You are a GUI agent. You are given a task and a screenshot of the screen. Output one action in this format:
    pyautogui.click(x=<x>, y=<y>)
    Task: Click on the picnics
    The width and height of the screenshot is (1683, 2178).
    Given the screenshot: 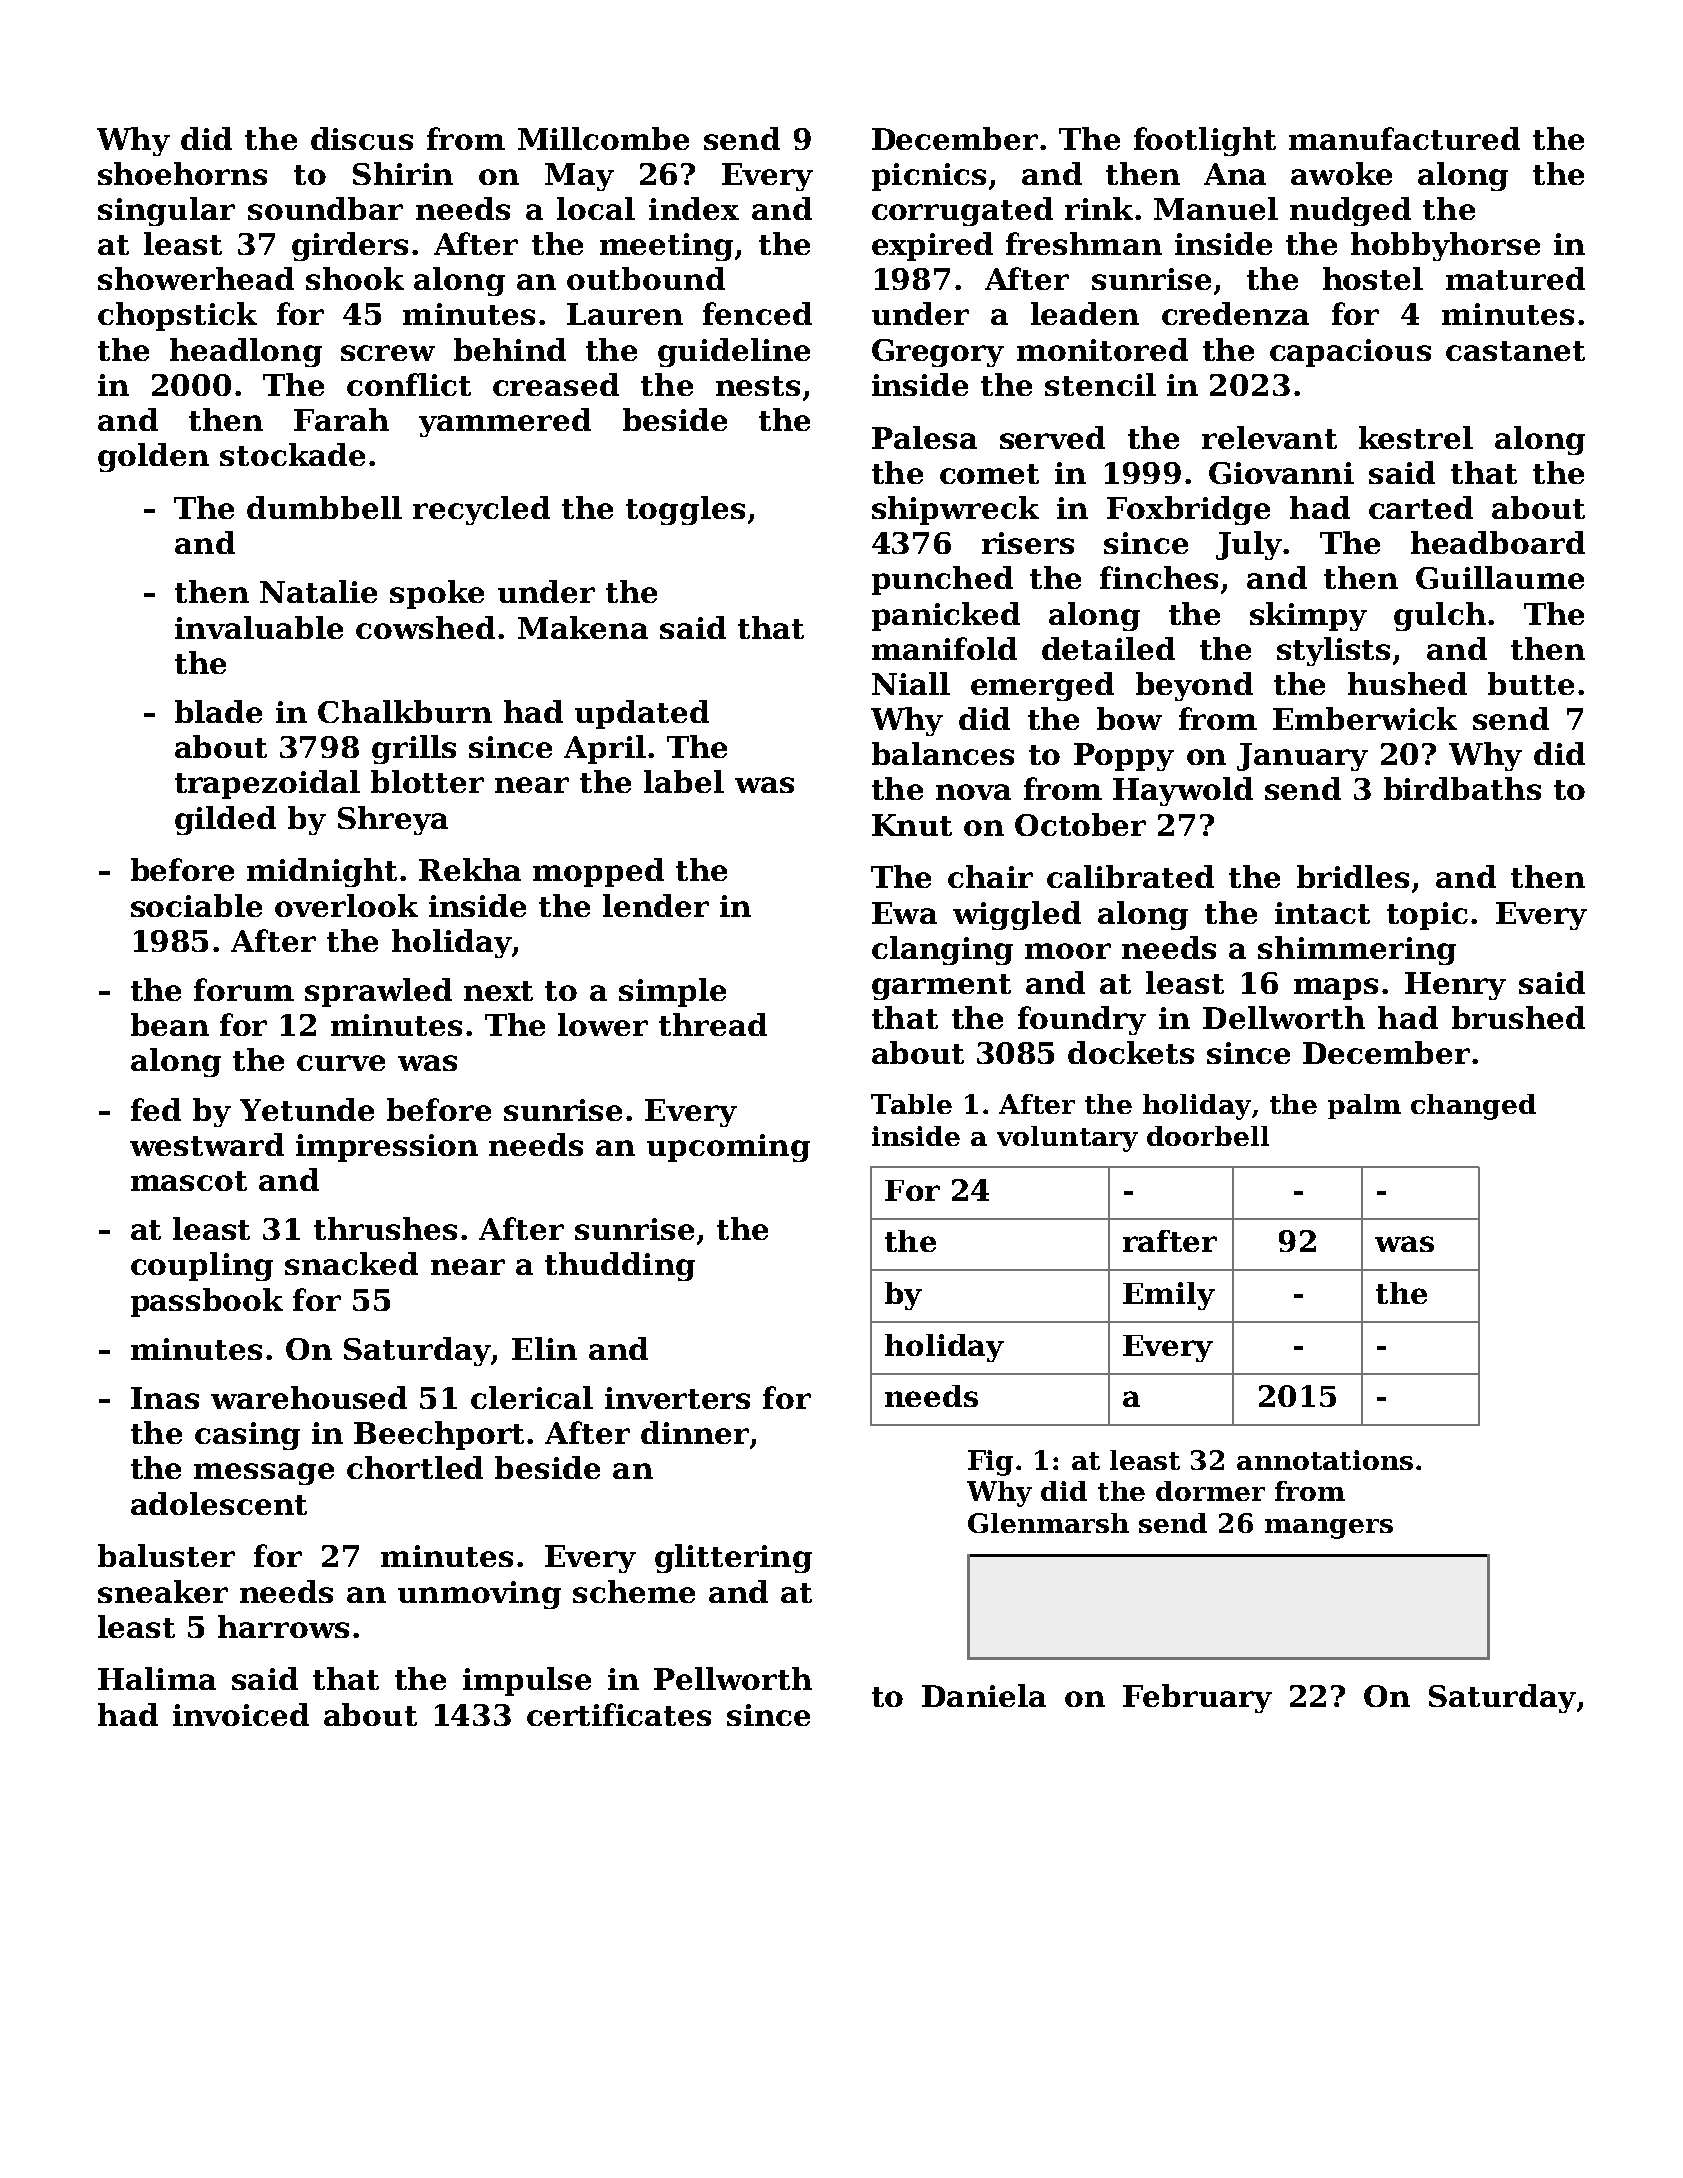 What is the action you would take?
    pyautogui.click(x=929, y=177)
